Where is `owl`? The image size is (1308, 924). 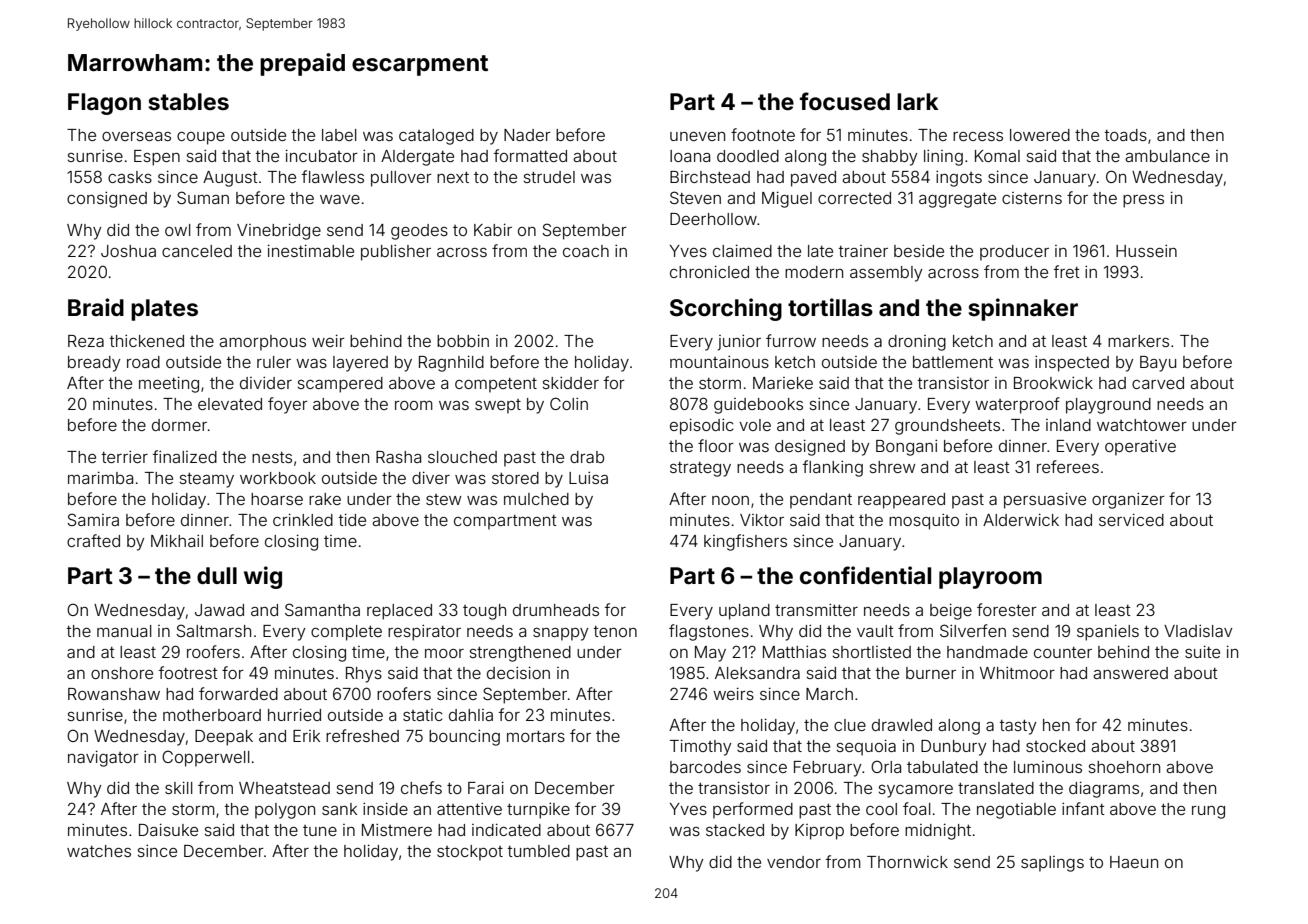
owl is located at coordinates (178, 230).
